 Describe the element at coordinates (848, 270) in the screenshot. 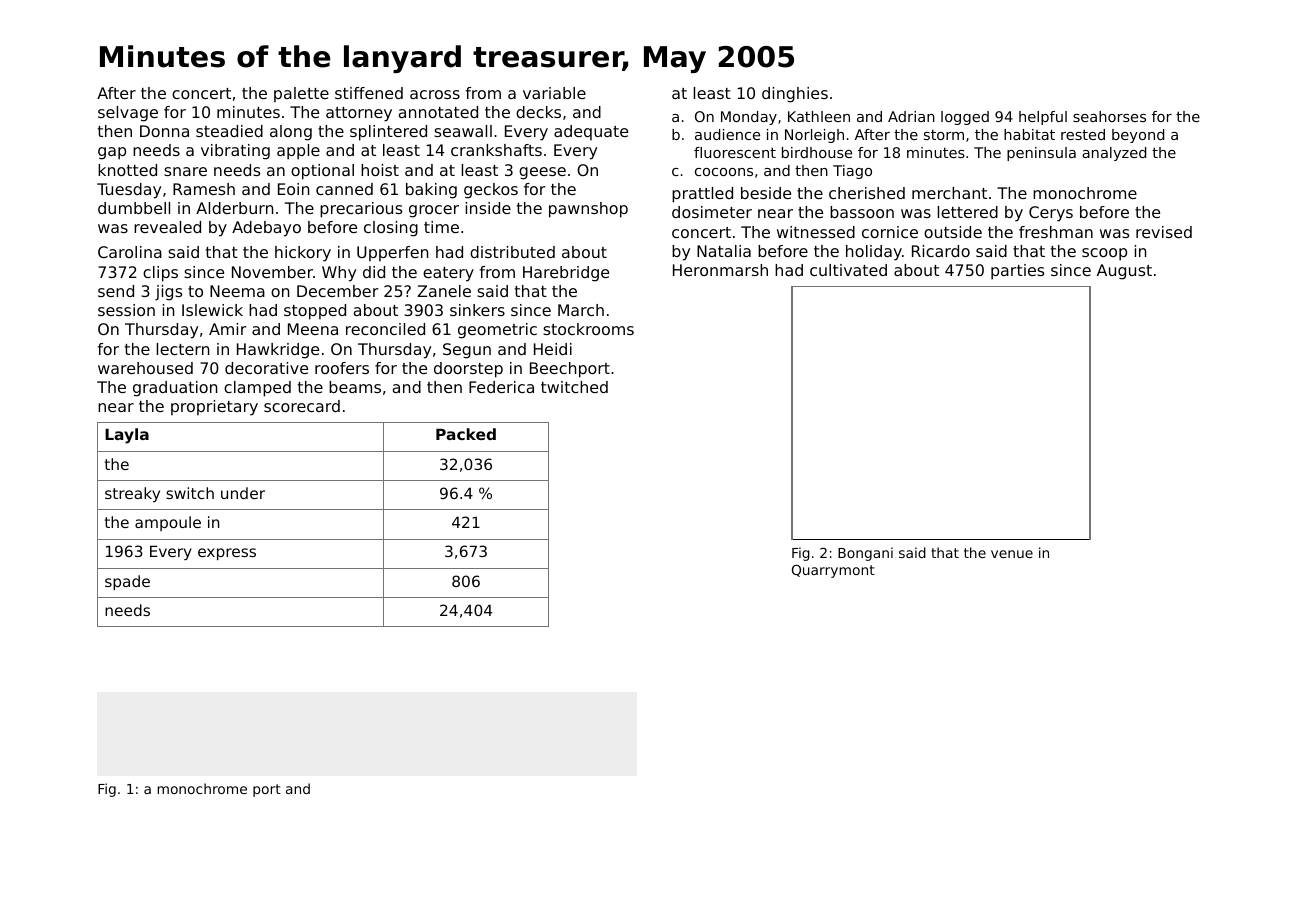

I see `cultivated` at that location.
